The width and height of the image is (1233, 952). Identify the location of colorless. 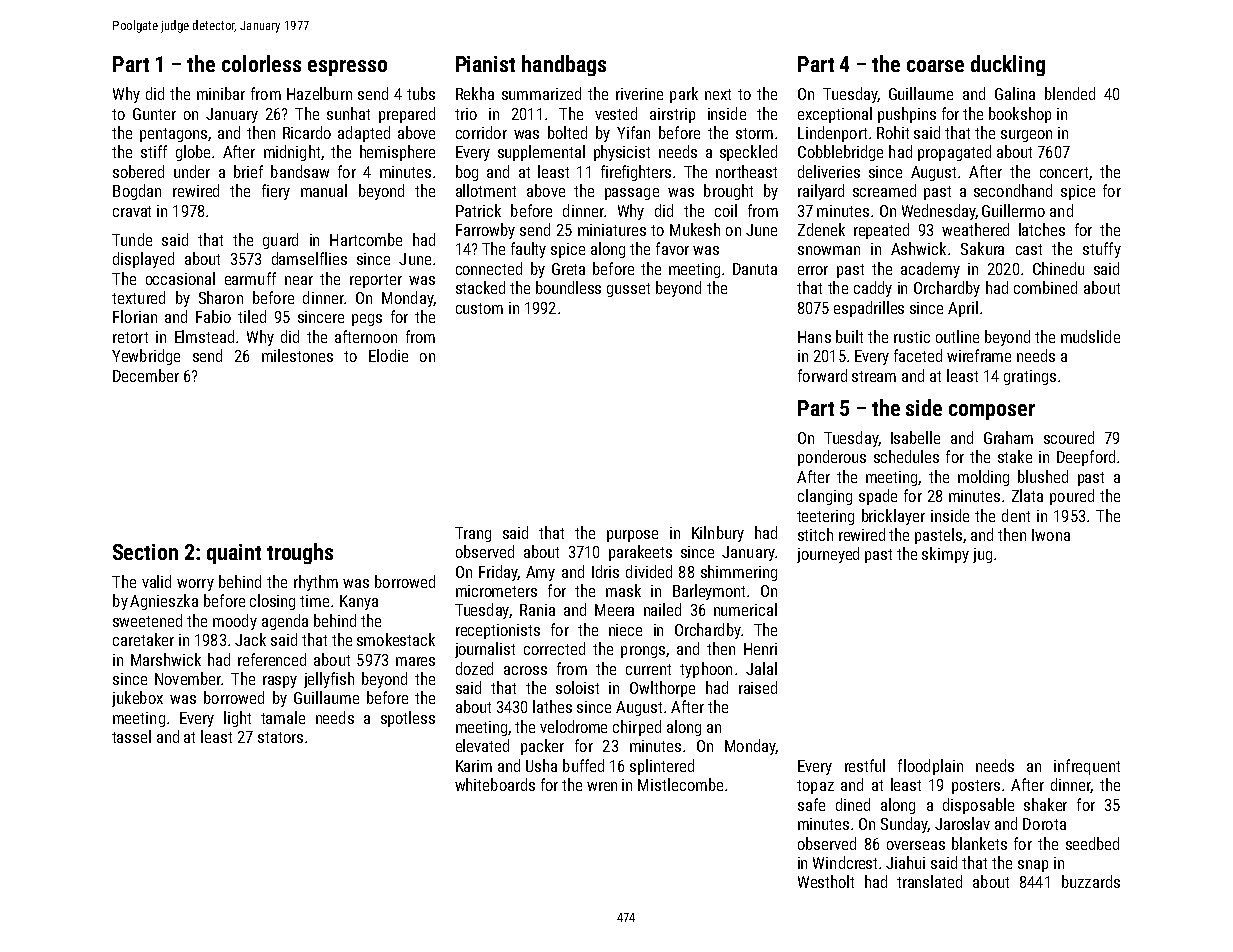
(261, 63).
